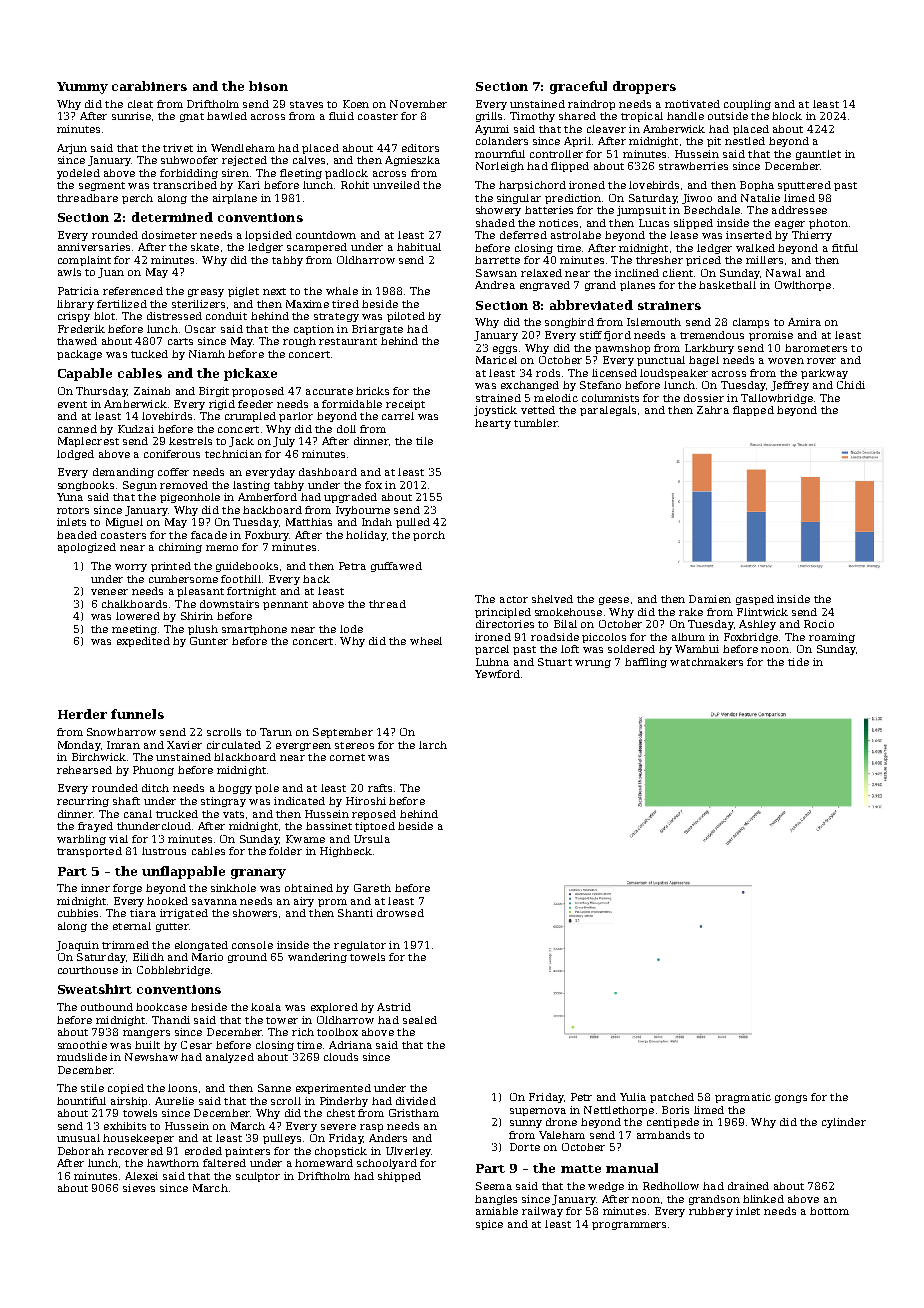  What do you see at coordinates (711, 1212) in the document?
I see `rubbery` at bounding box center [711, 1212].
